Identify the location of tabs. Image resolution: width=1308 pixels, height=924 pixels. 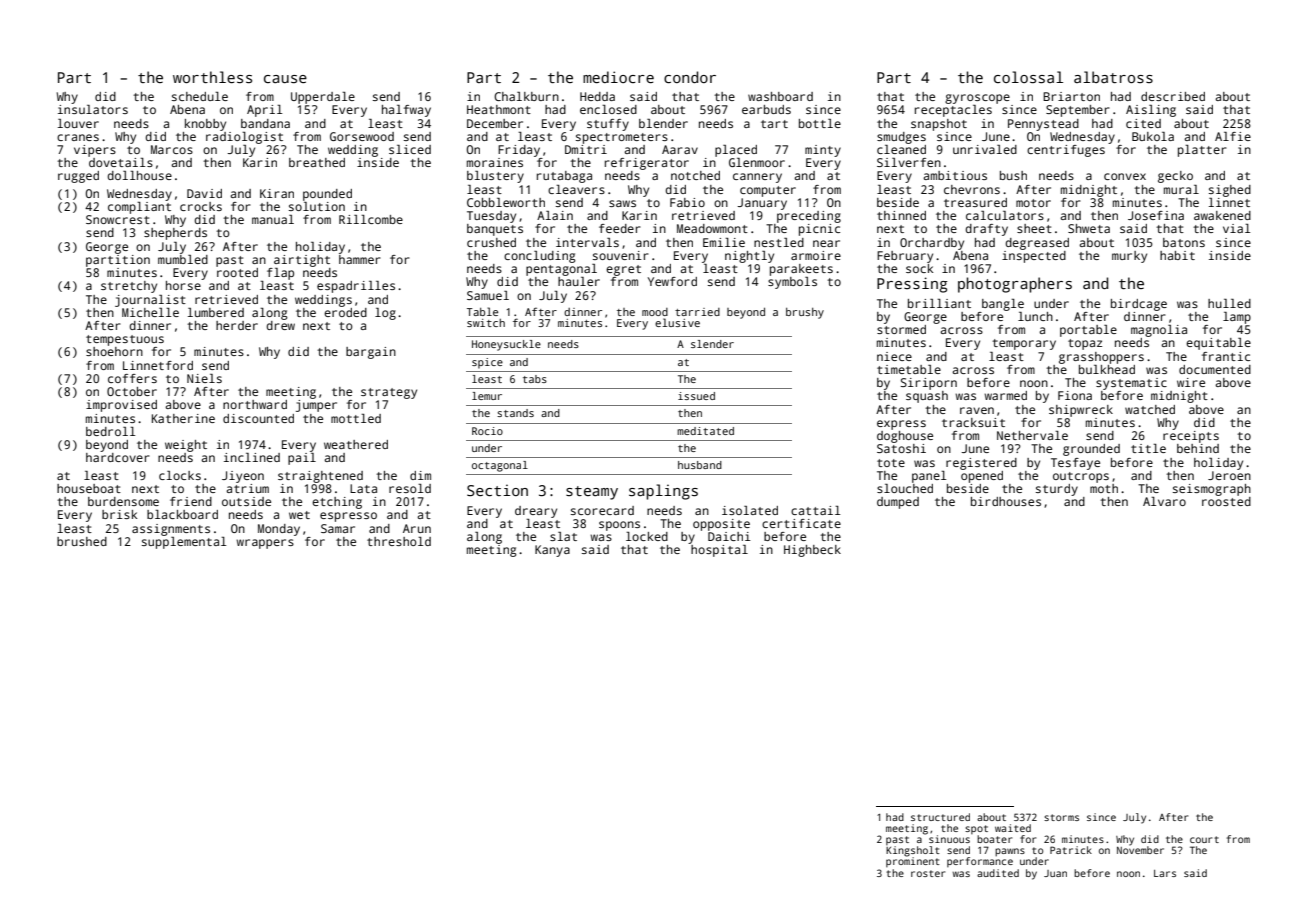
(535, 379).
